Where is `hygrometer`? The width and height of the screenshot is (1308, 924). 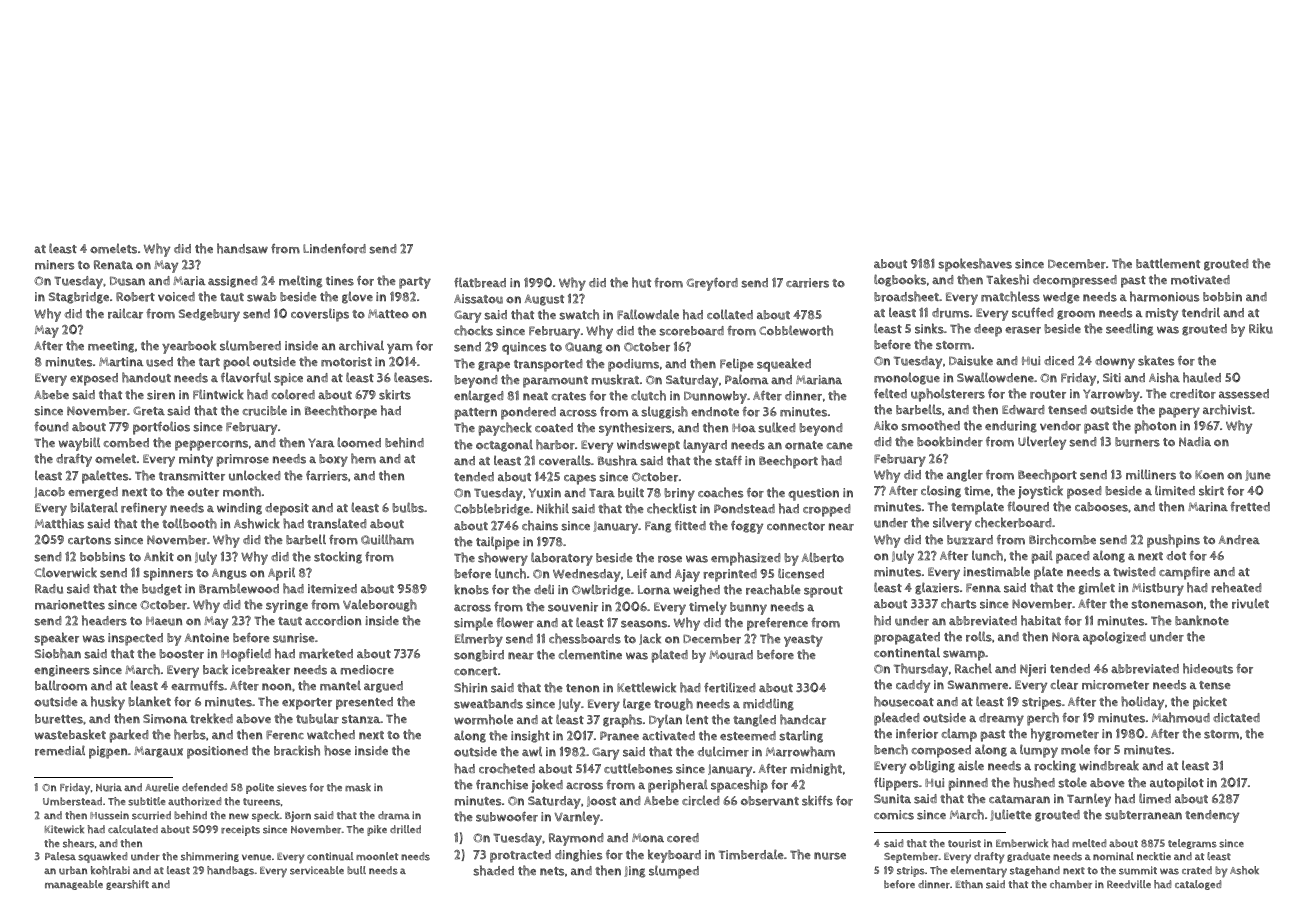
hygrometer is located at coordinates (1065, 735).
